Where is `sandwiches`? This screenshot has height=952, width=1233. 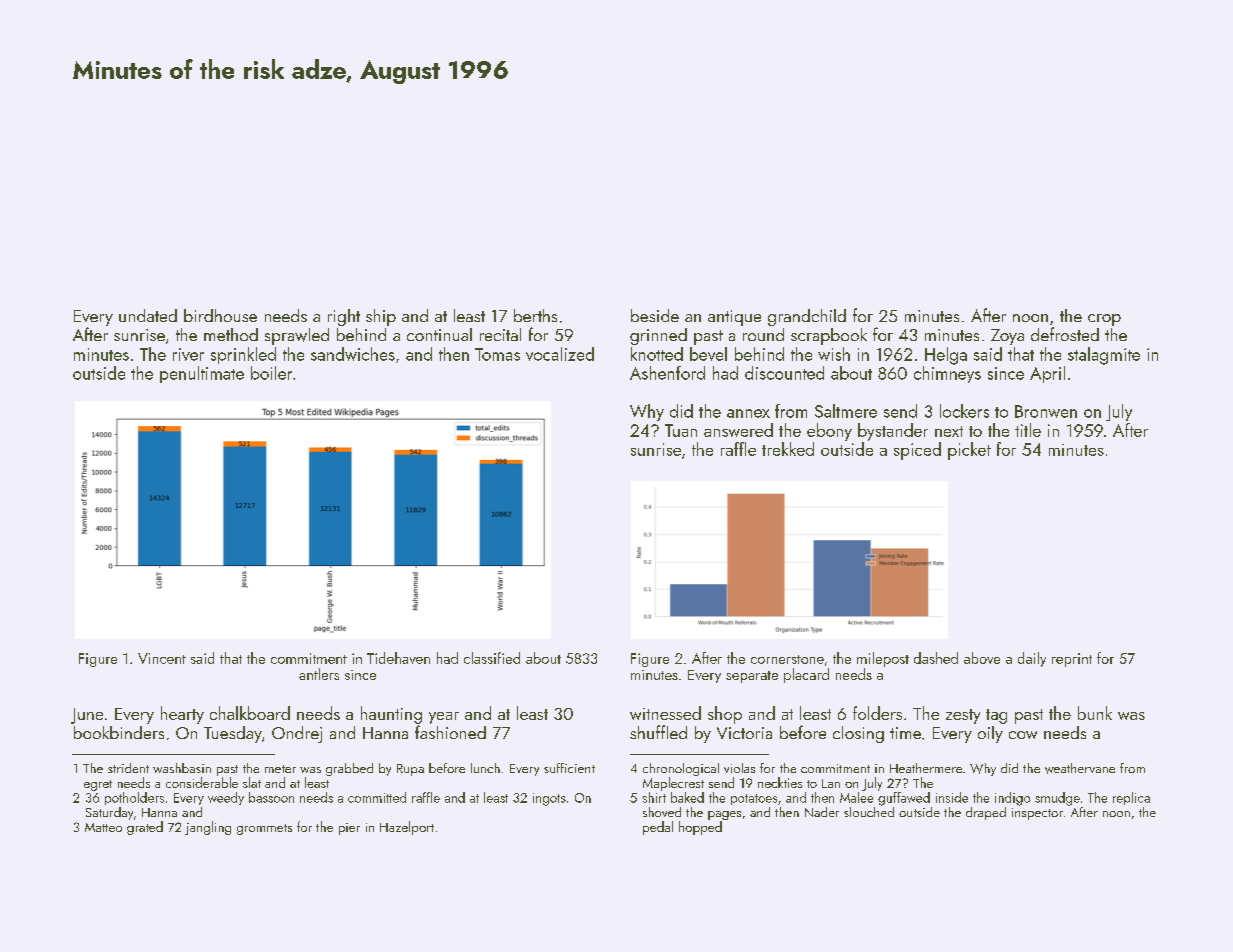
sandwiches is located at coordinates (353, 354).
